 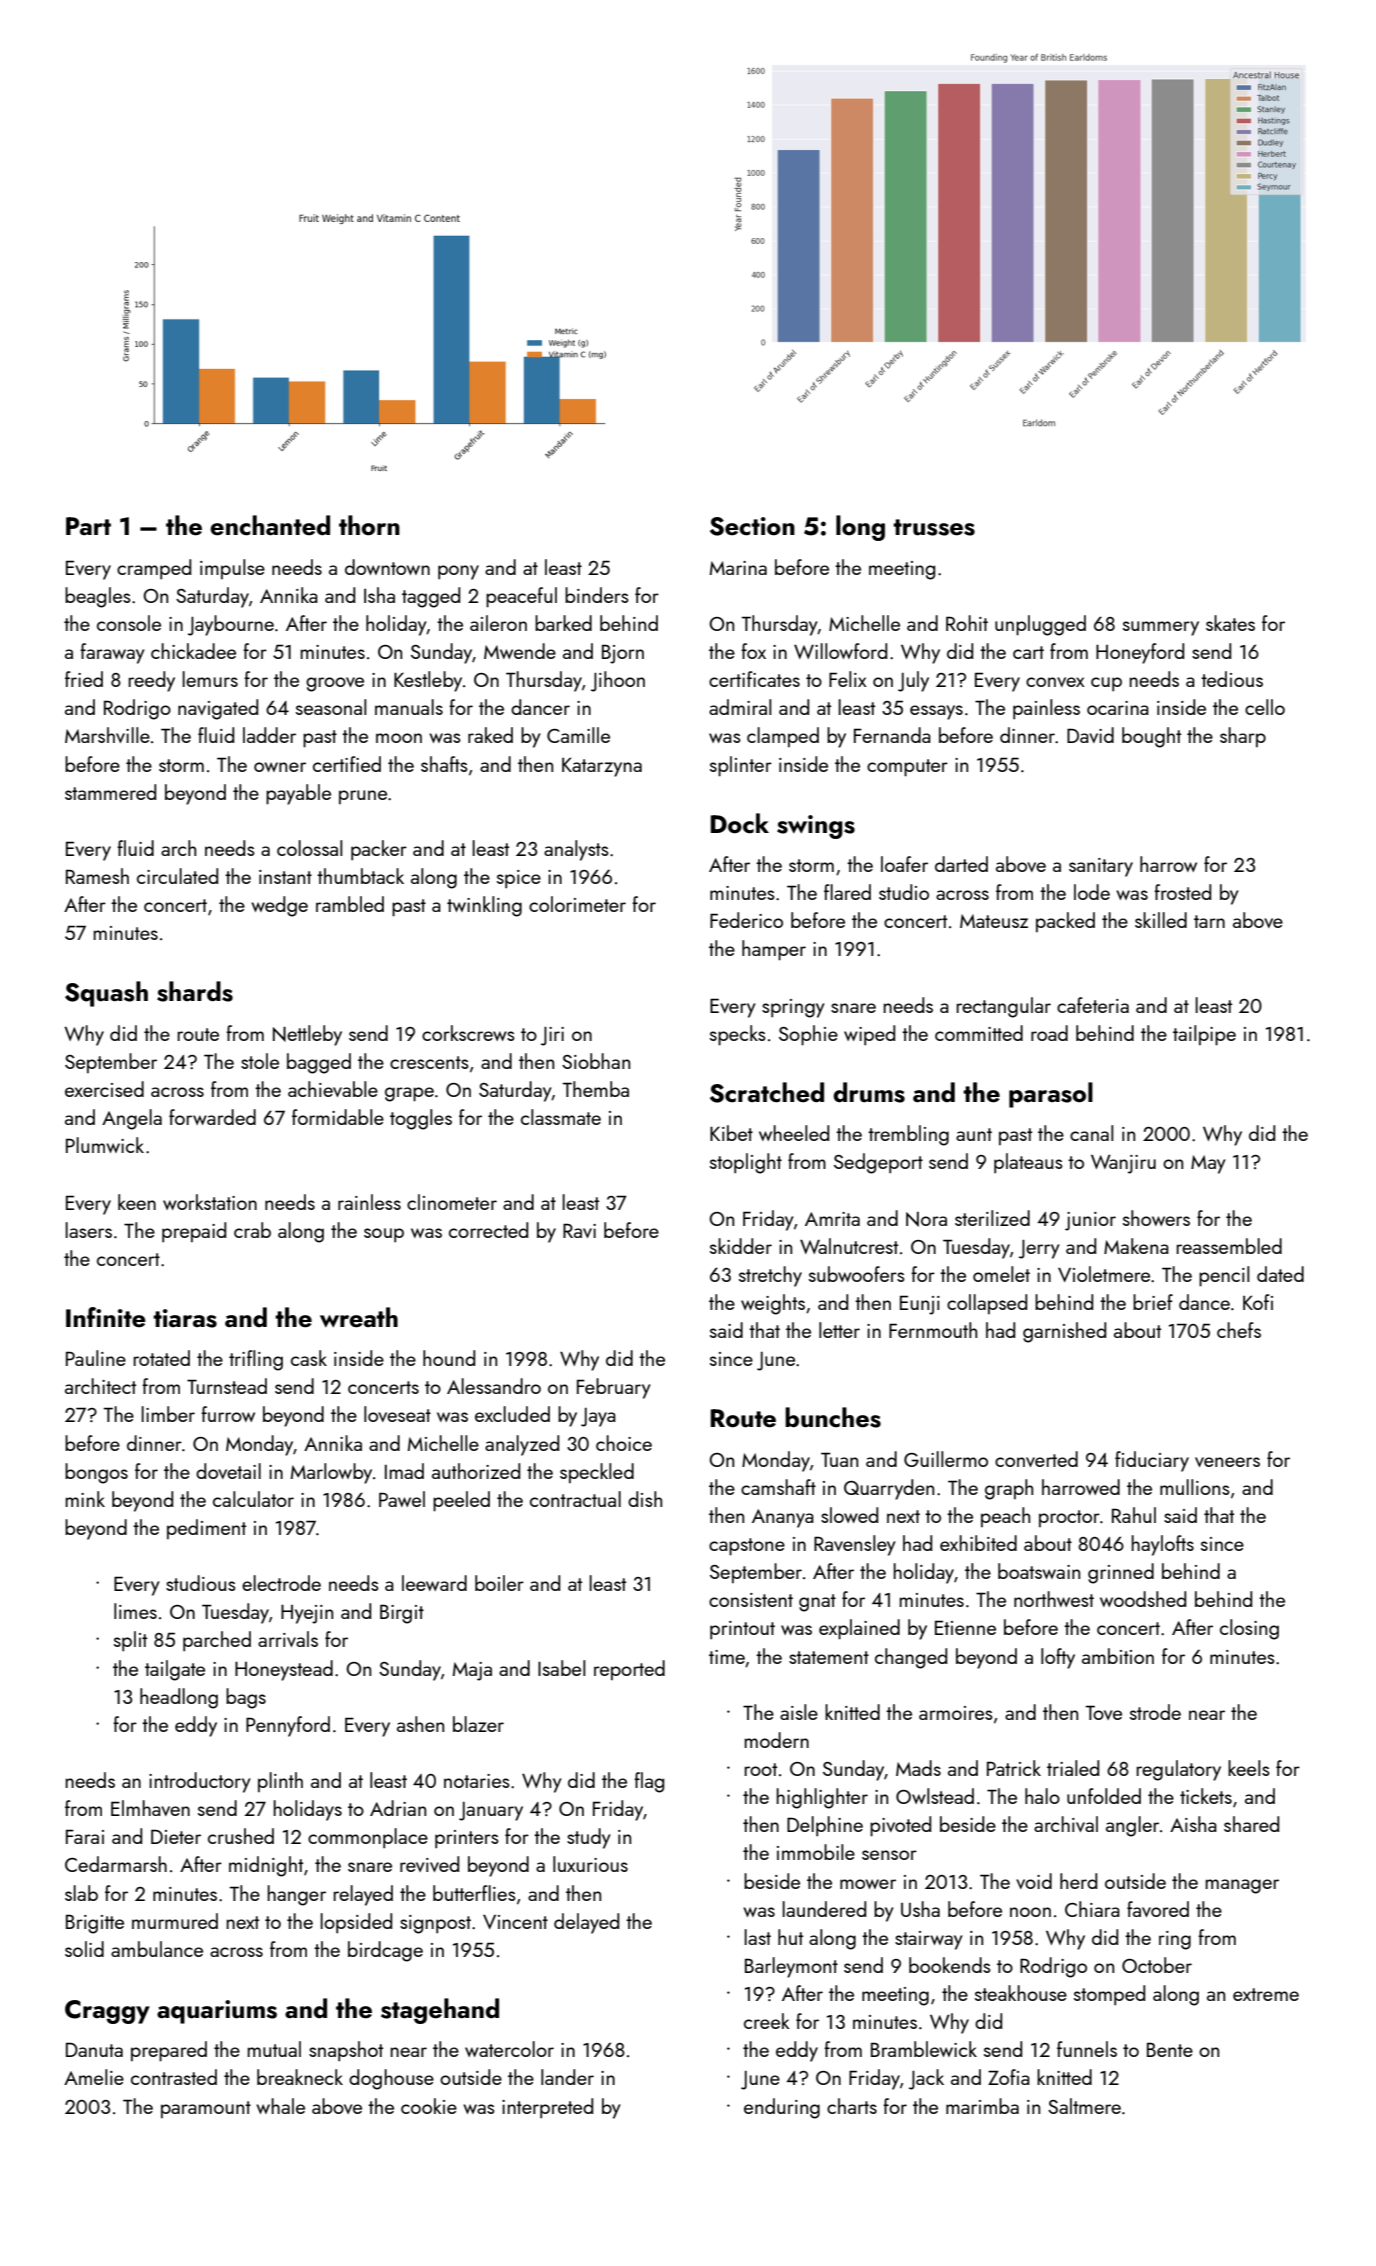 I want to click on trusses, so click(x=934, y=527).
